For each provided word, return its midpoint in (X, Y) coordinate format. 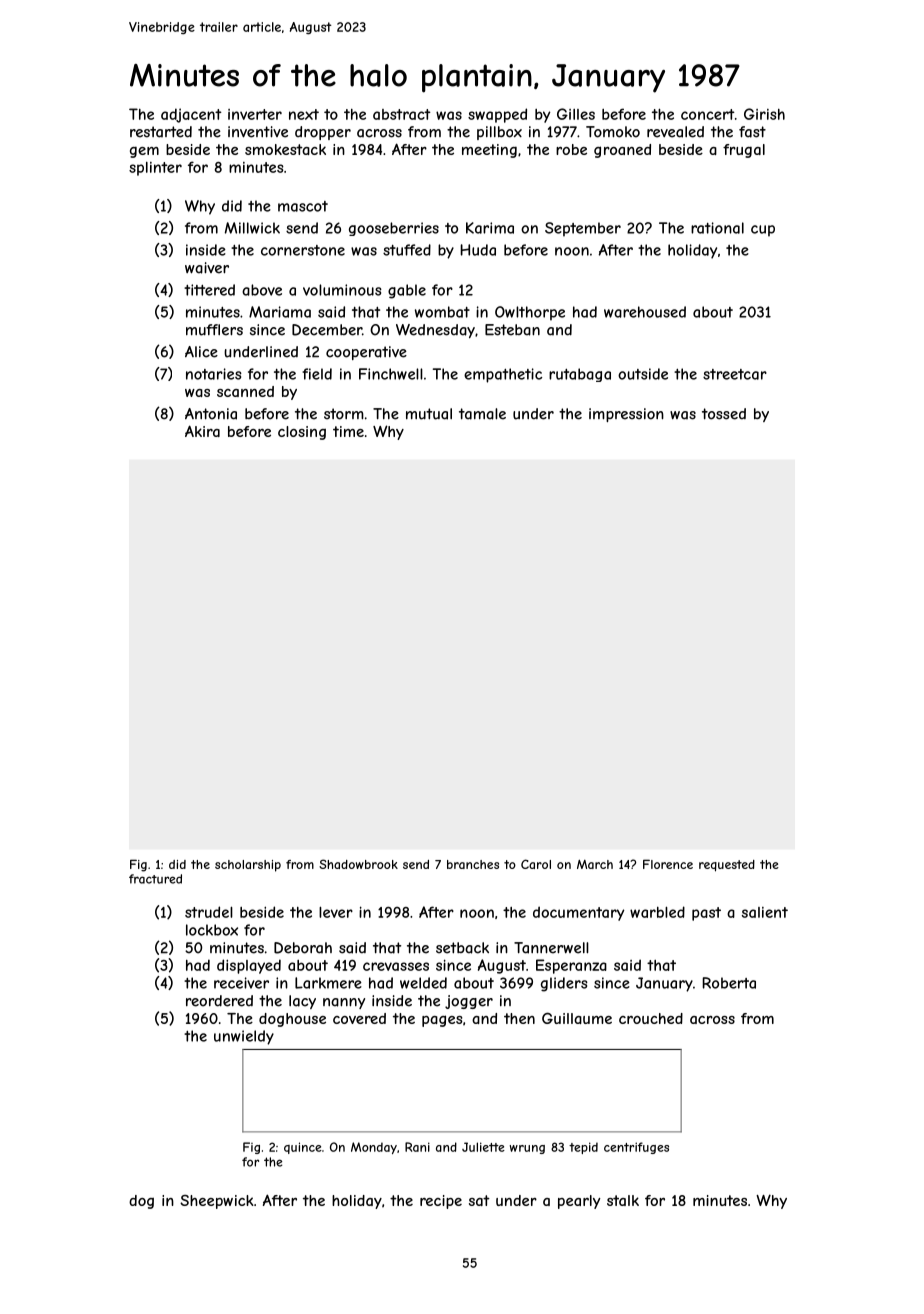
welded (423, 983)
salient (765, 912)
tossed (724, 414)
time (348, 431)
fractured (155, 879)
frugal (744, 151)
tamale (482, 414)
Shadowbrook (358, 864)
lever (336, 912)
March (595, 864)
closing (302, 433)
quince (303, 1148)
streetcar (735, 374)
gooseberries (394, 229)
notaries (214, 374)
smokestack (285, 149)
